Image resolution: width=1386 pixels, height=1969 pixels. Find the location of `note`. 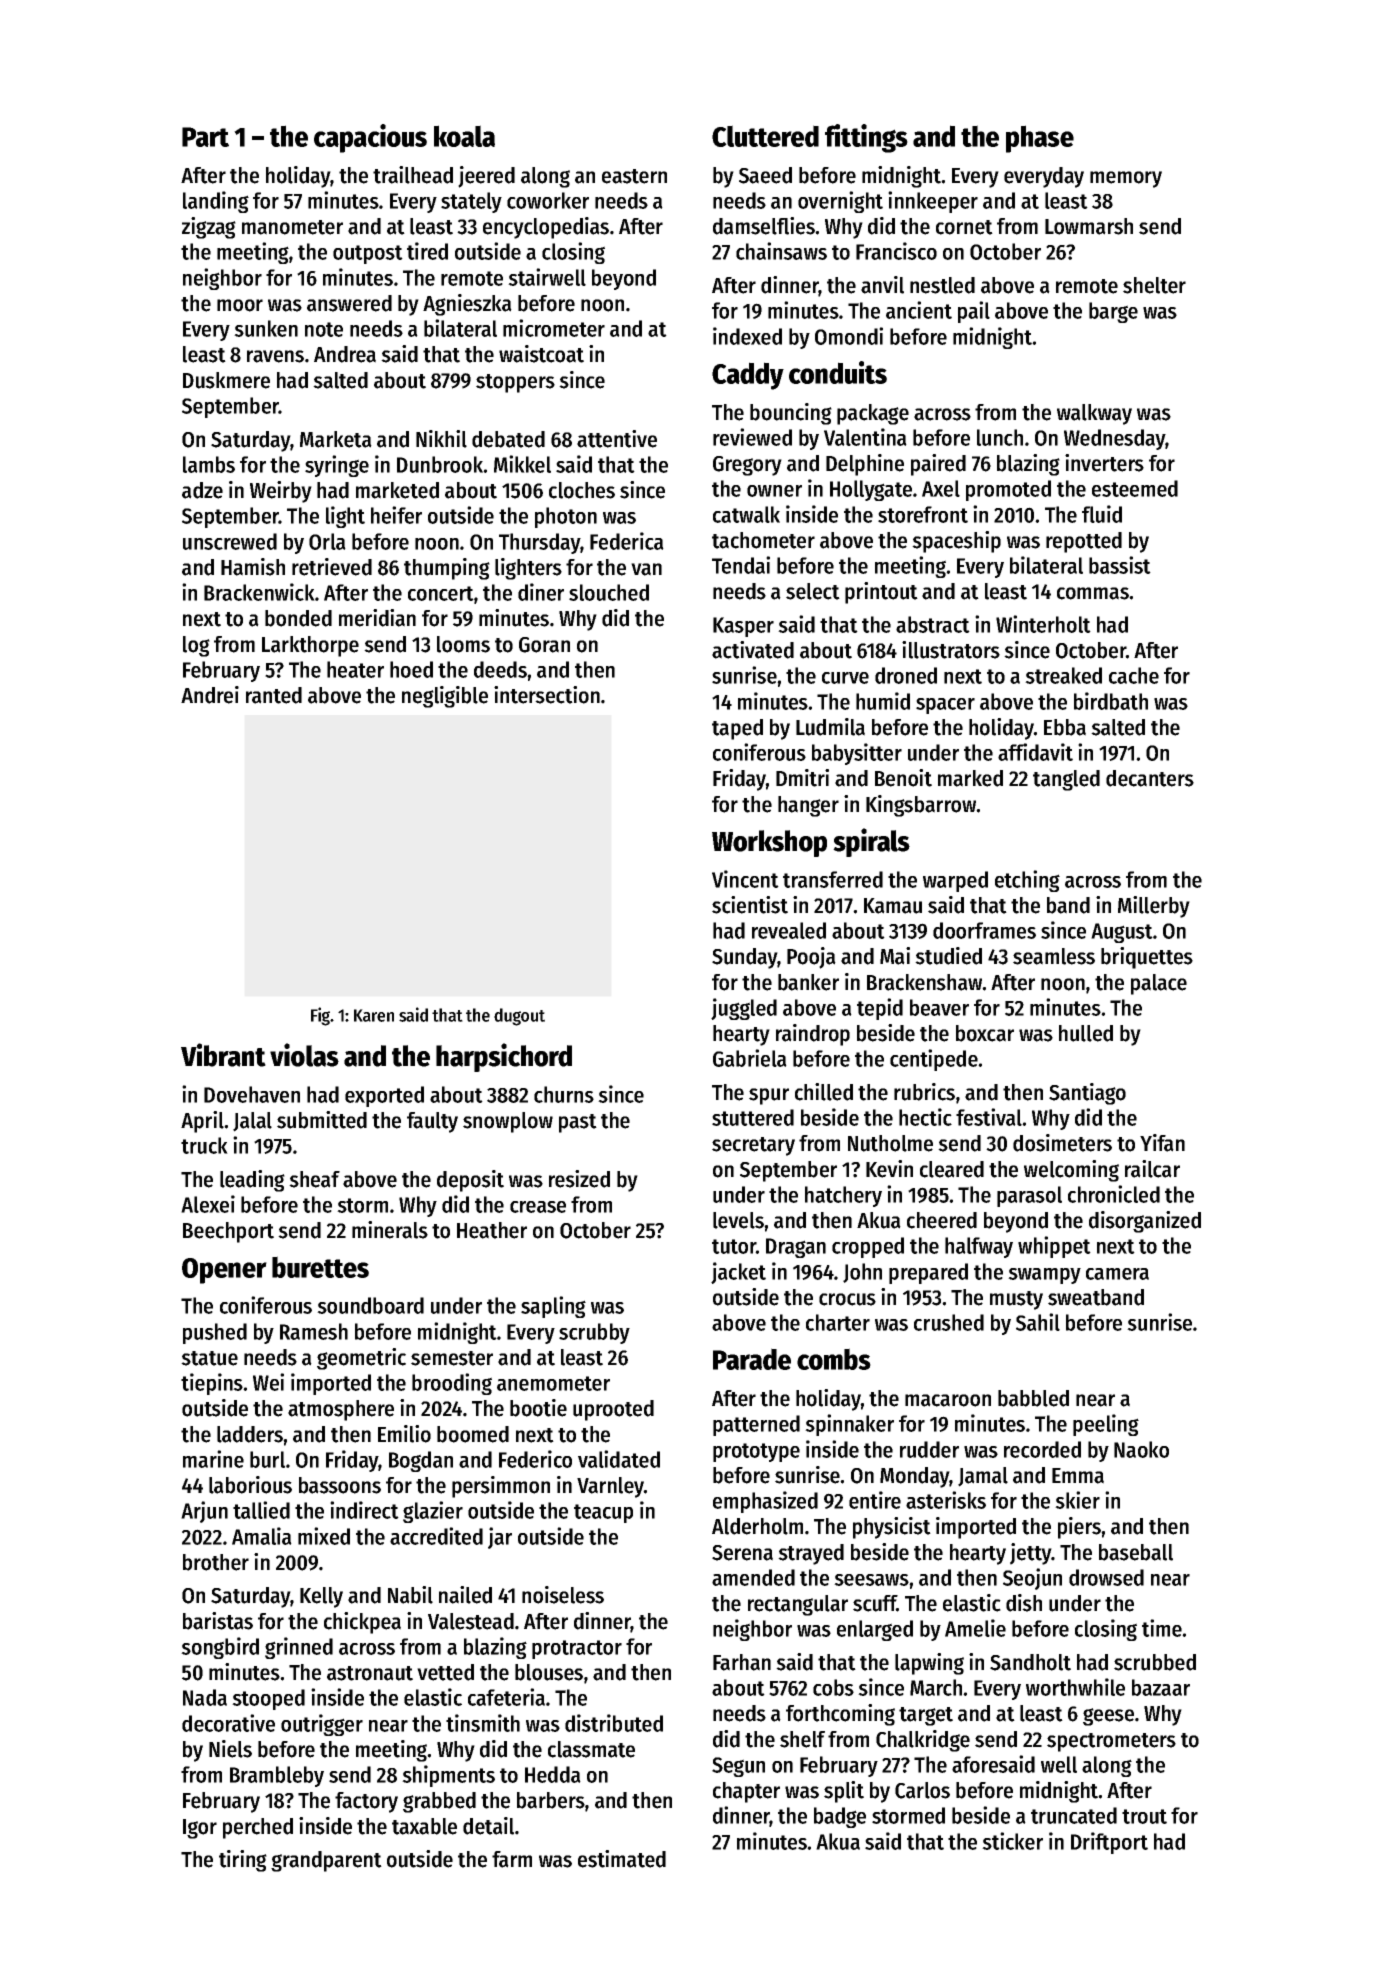

note is located at coordinates (324, 329).
